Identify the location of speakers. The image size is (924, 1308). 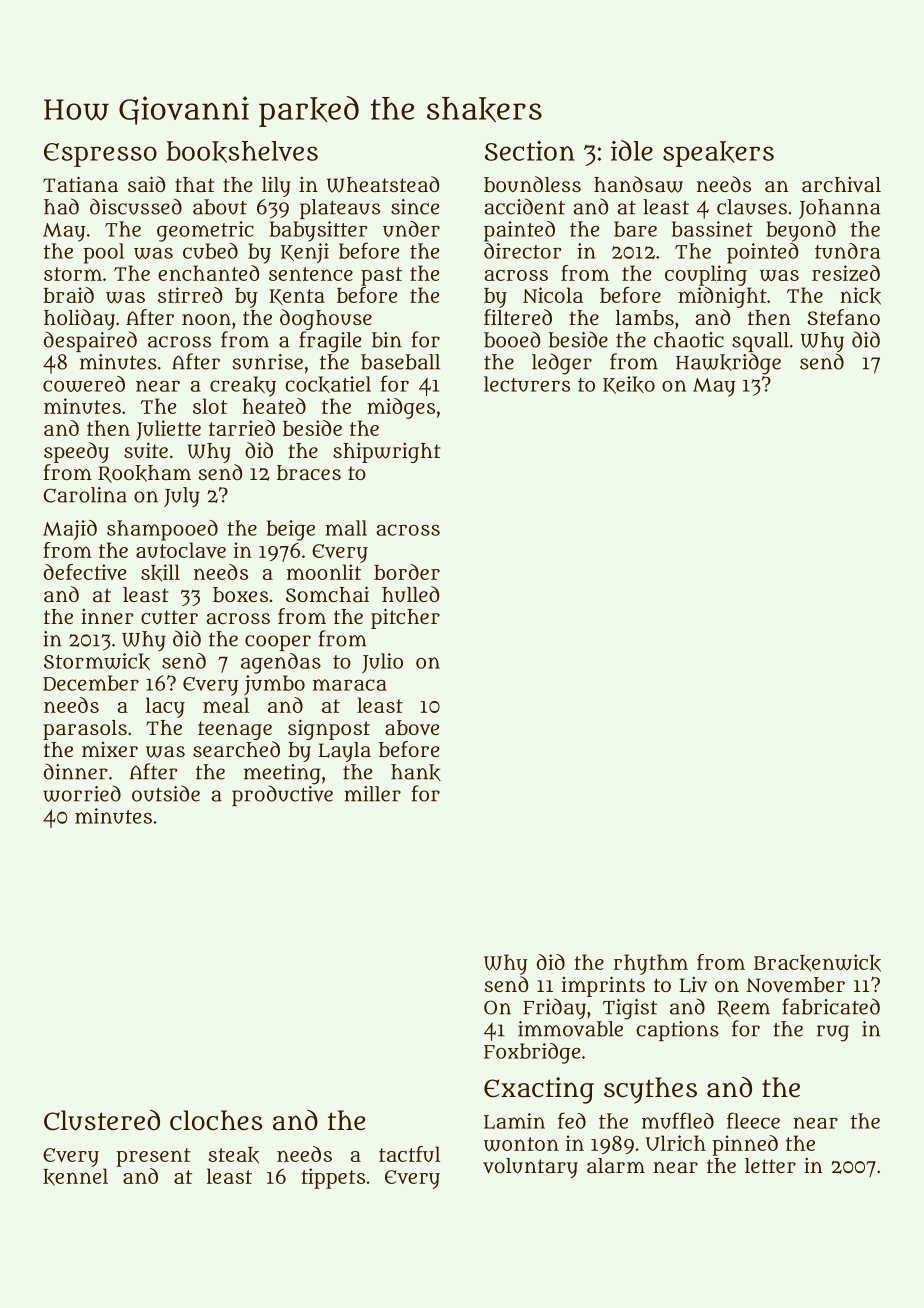
(718, 154).
